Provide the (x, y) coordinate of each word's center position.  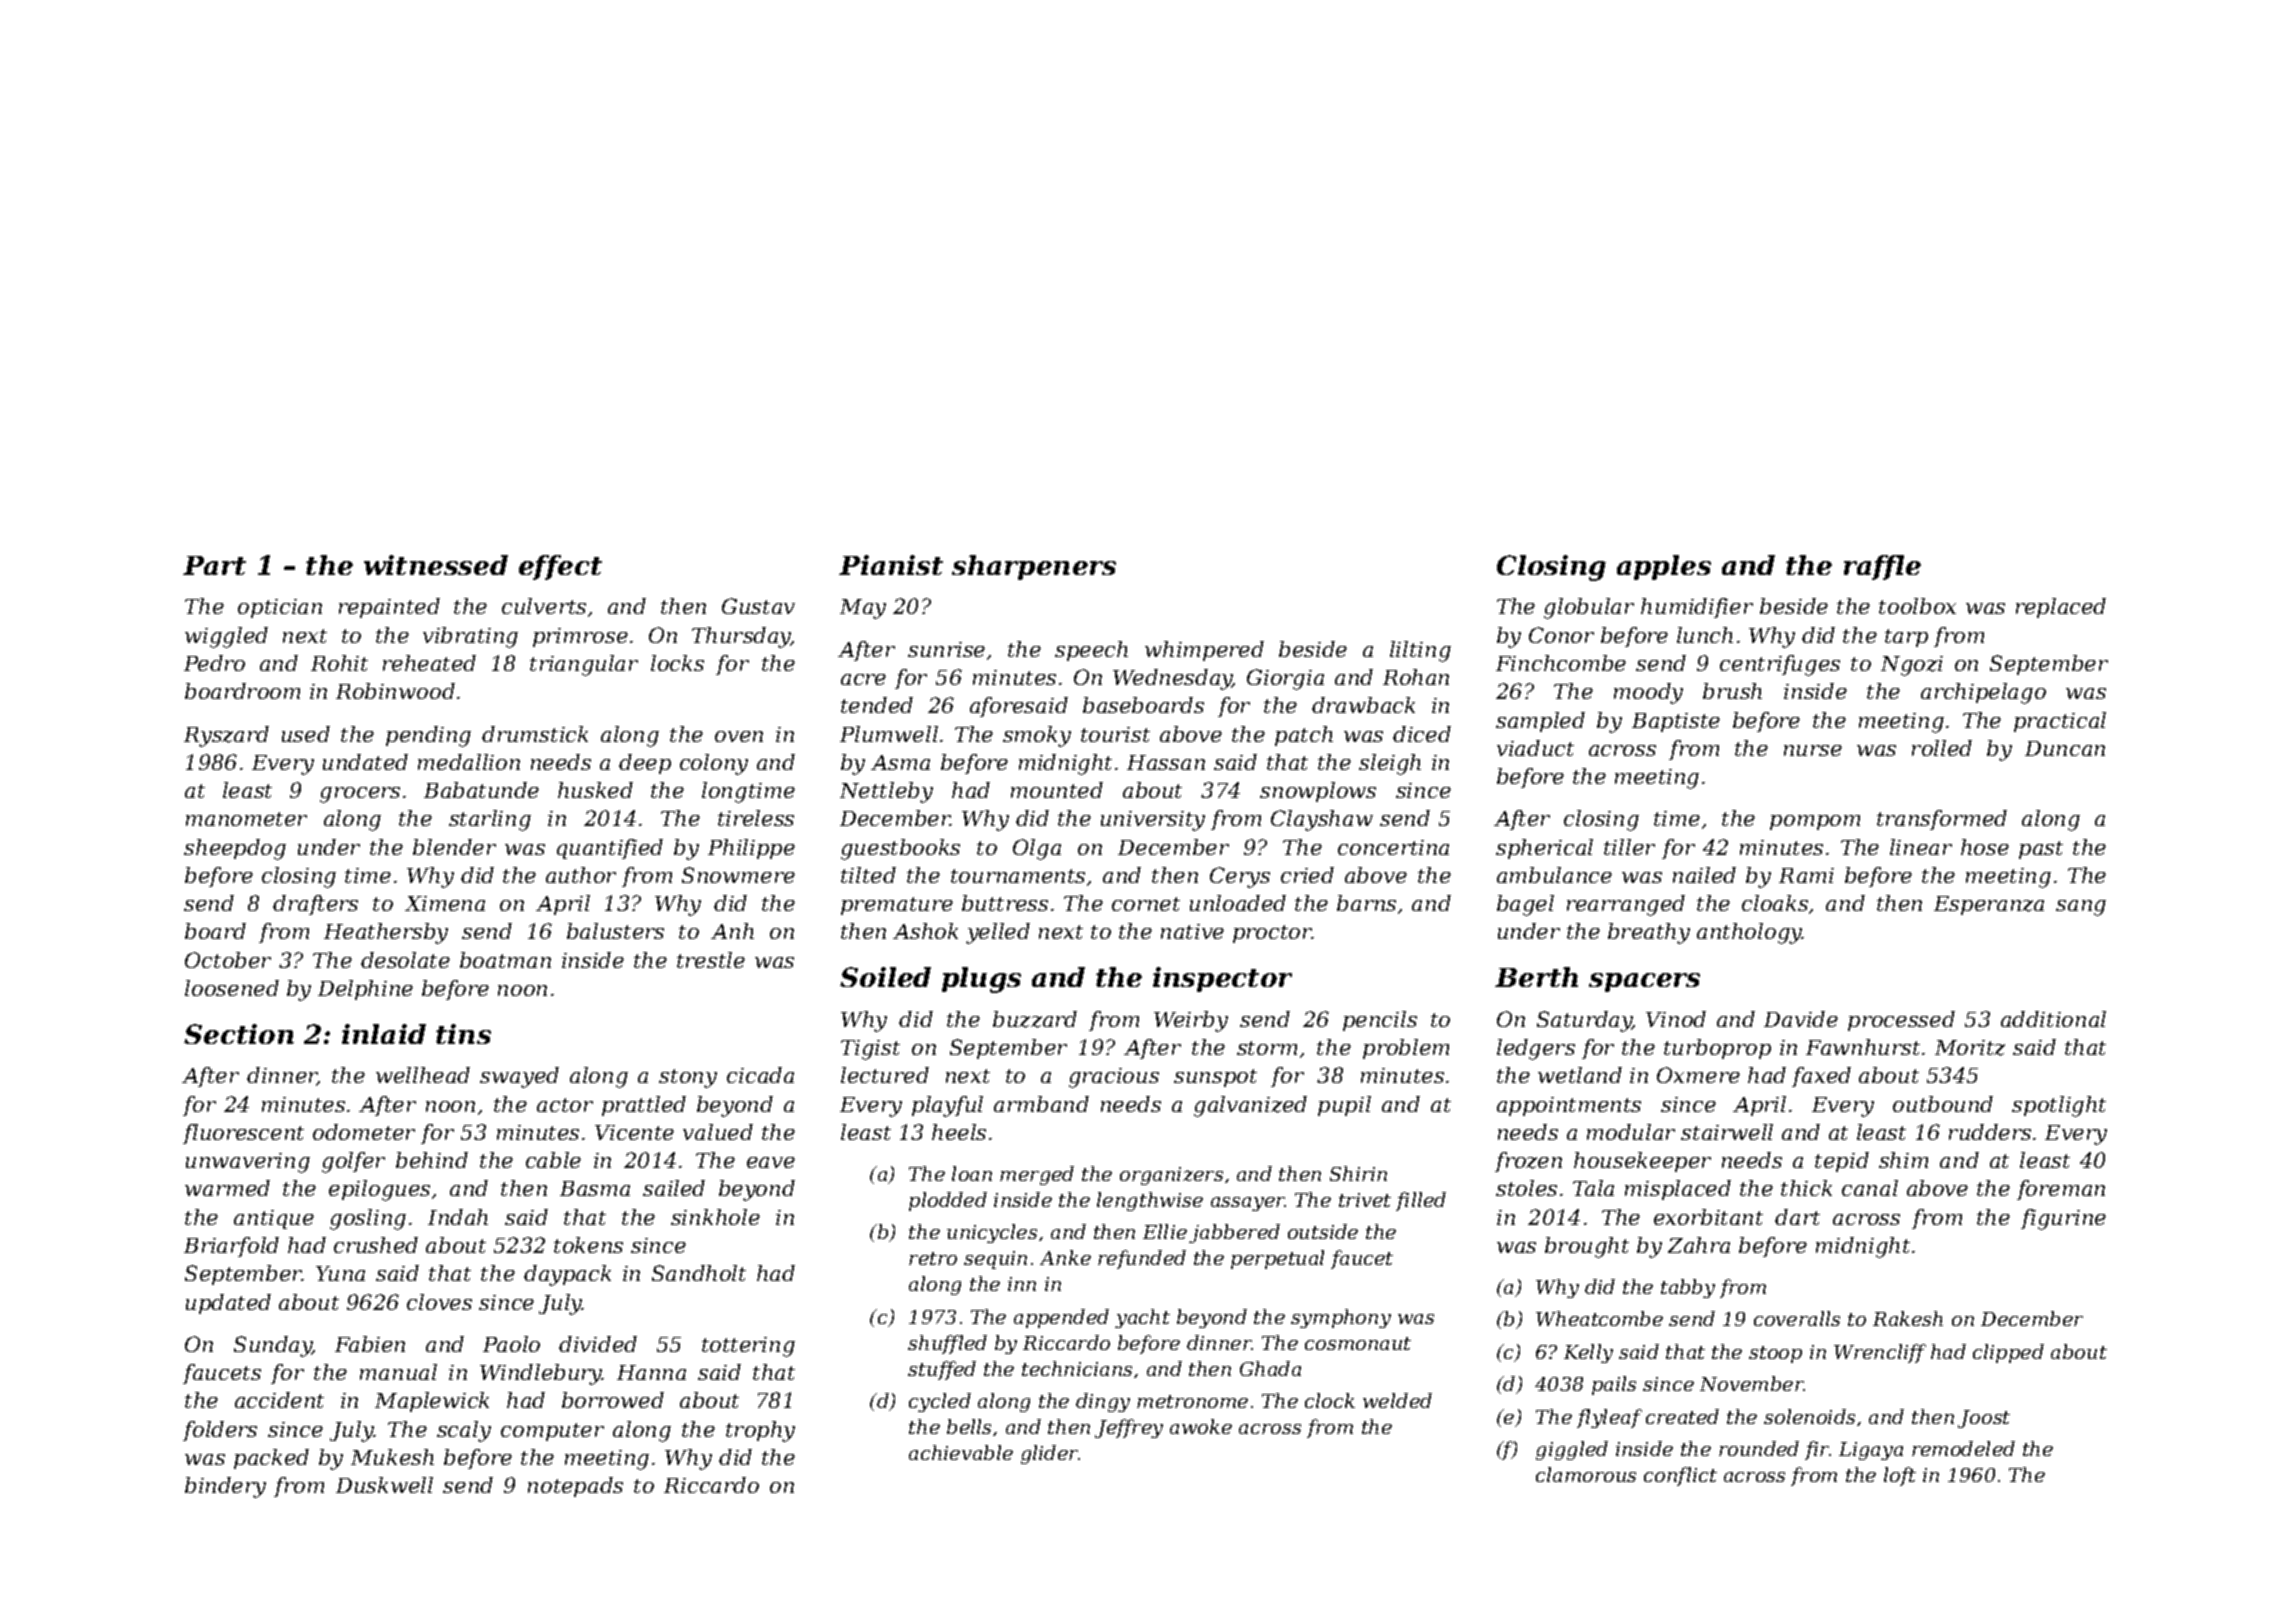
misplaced (1678, 1190)
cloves (439, 1302)
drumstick (535, 734)
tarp (1906, 638)
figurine (2063, 1219)
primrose (580, 637)
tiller (1629, 847)
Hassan (1166, 762)
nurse (1813, 750)
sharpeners (1034, 567)
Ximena (445, 903)
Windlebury (541, 1374)
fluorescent (243, 1134)
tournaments (1018, 876)
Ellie (1165, 1231)
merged (1037, 1175)
